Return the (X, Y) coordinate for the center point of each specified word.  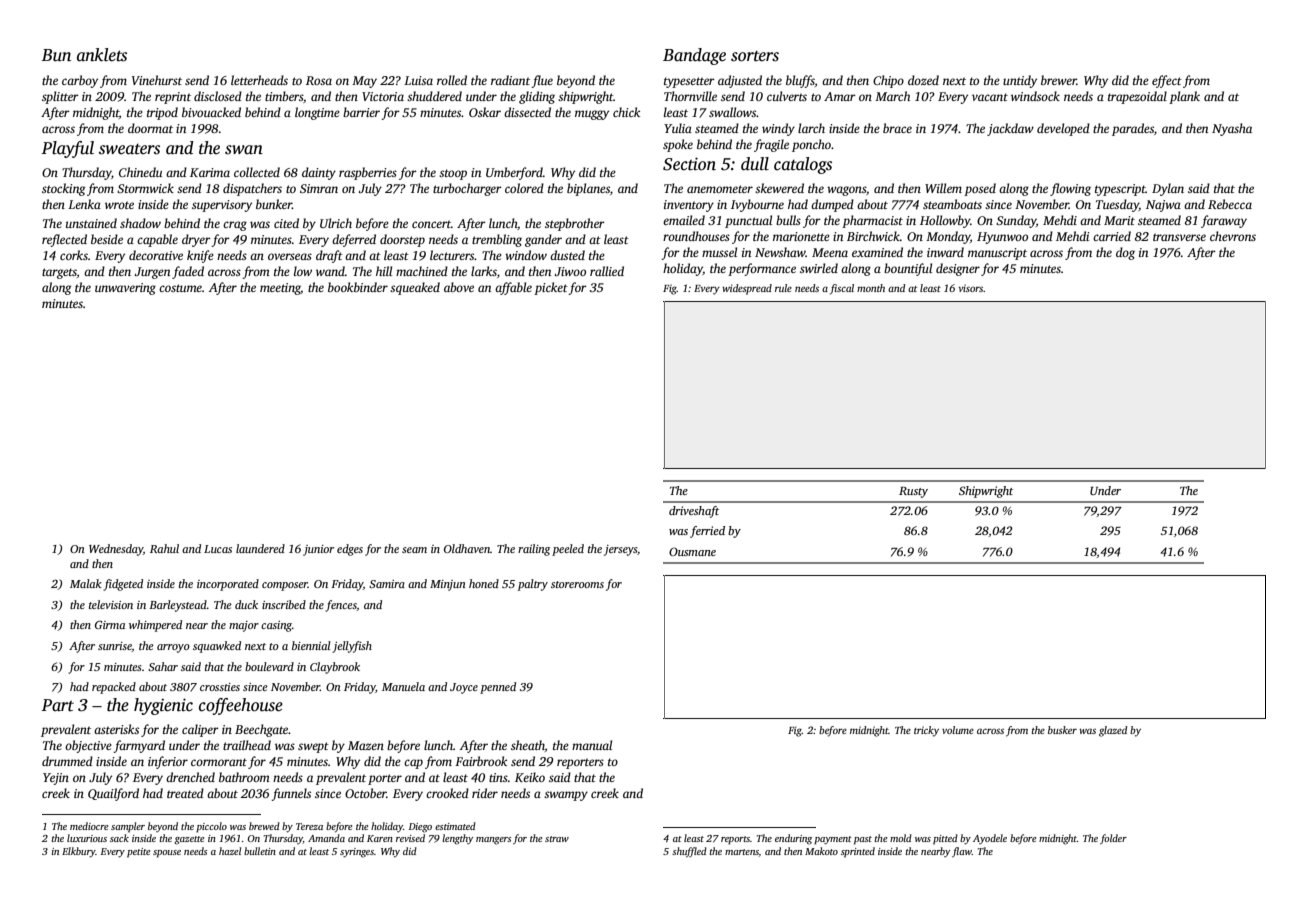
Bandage (694, 56)
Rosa (319, 80)
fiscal (842, 289)
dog (1125, 253)
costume (180, 288)
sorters (755, 56)
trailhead (247, 745)
